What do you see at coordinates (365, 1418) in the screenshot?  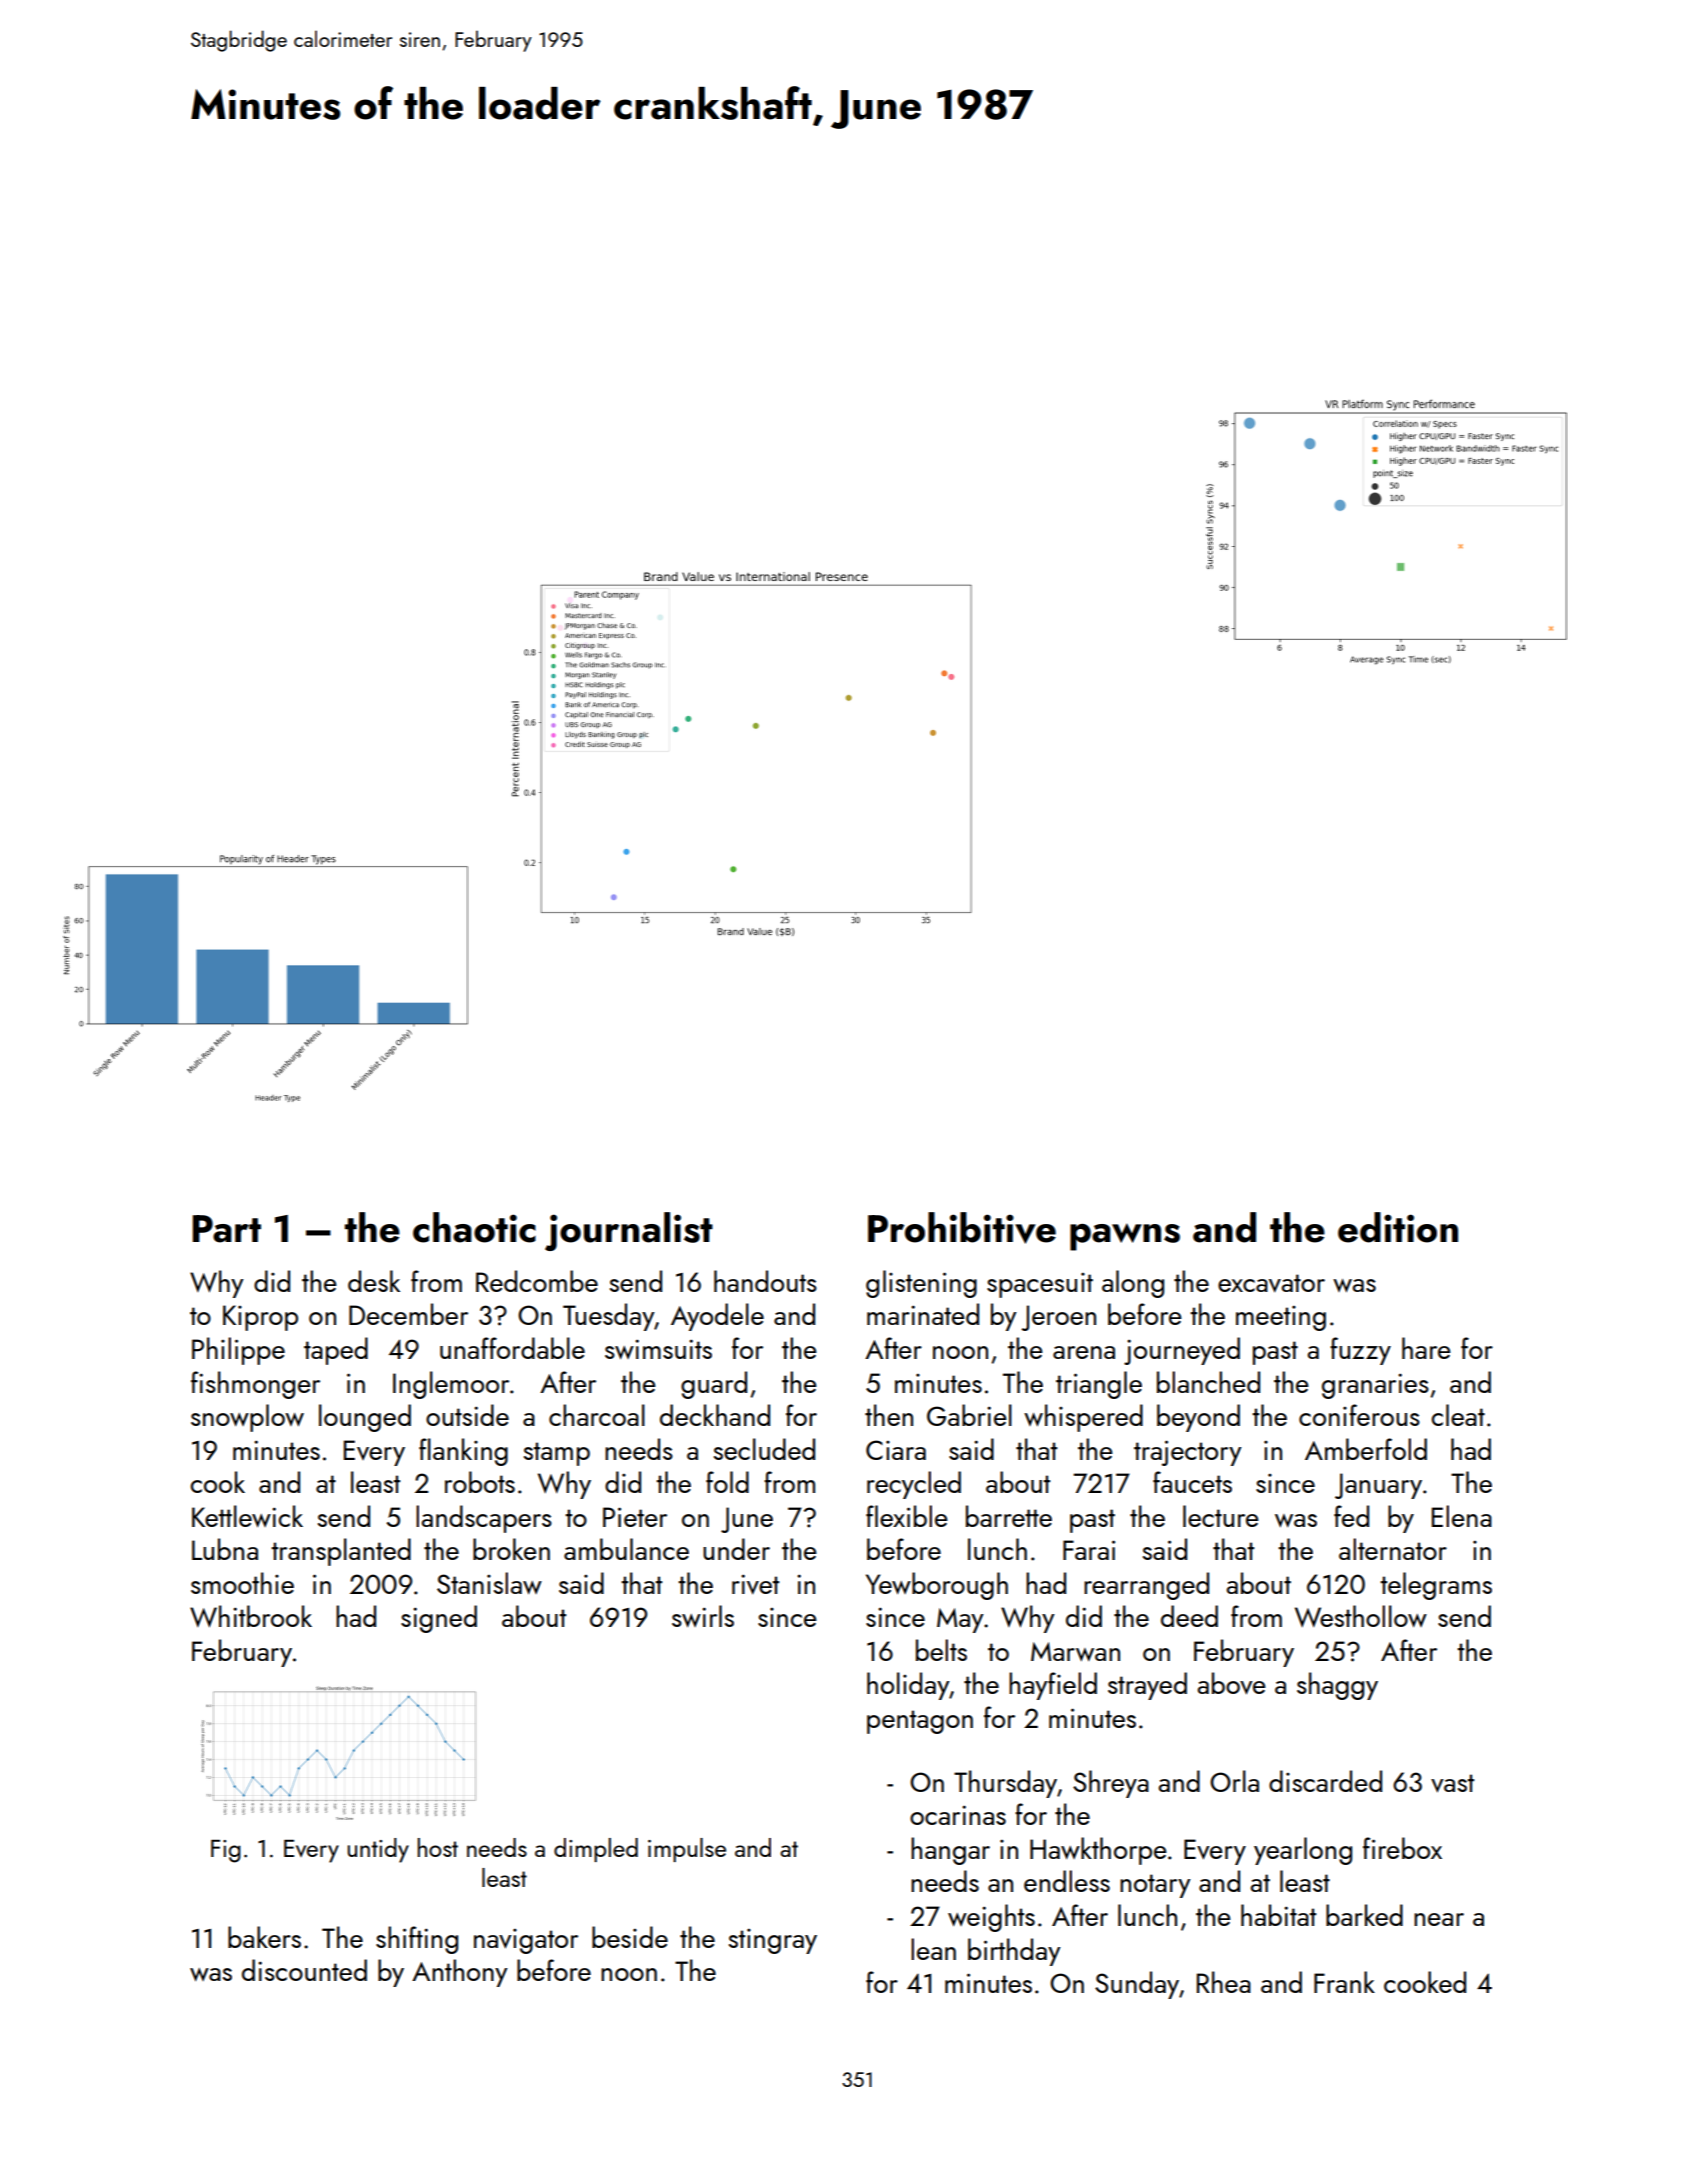 I see `lounged` at bounding box center [365, 1418].
